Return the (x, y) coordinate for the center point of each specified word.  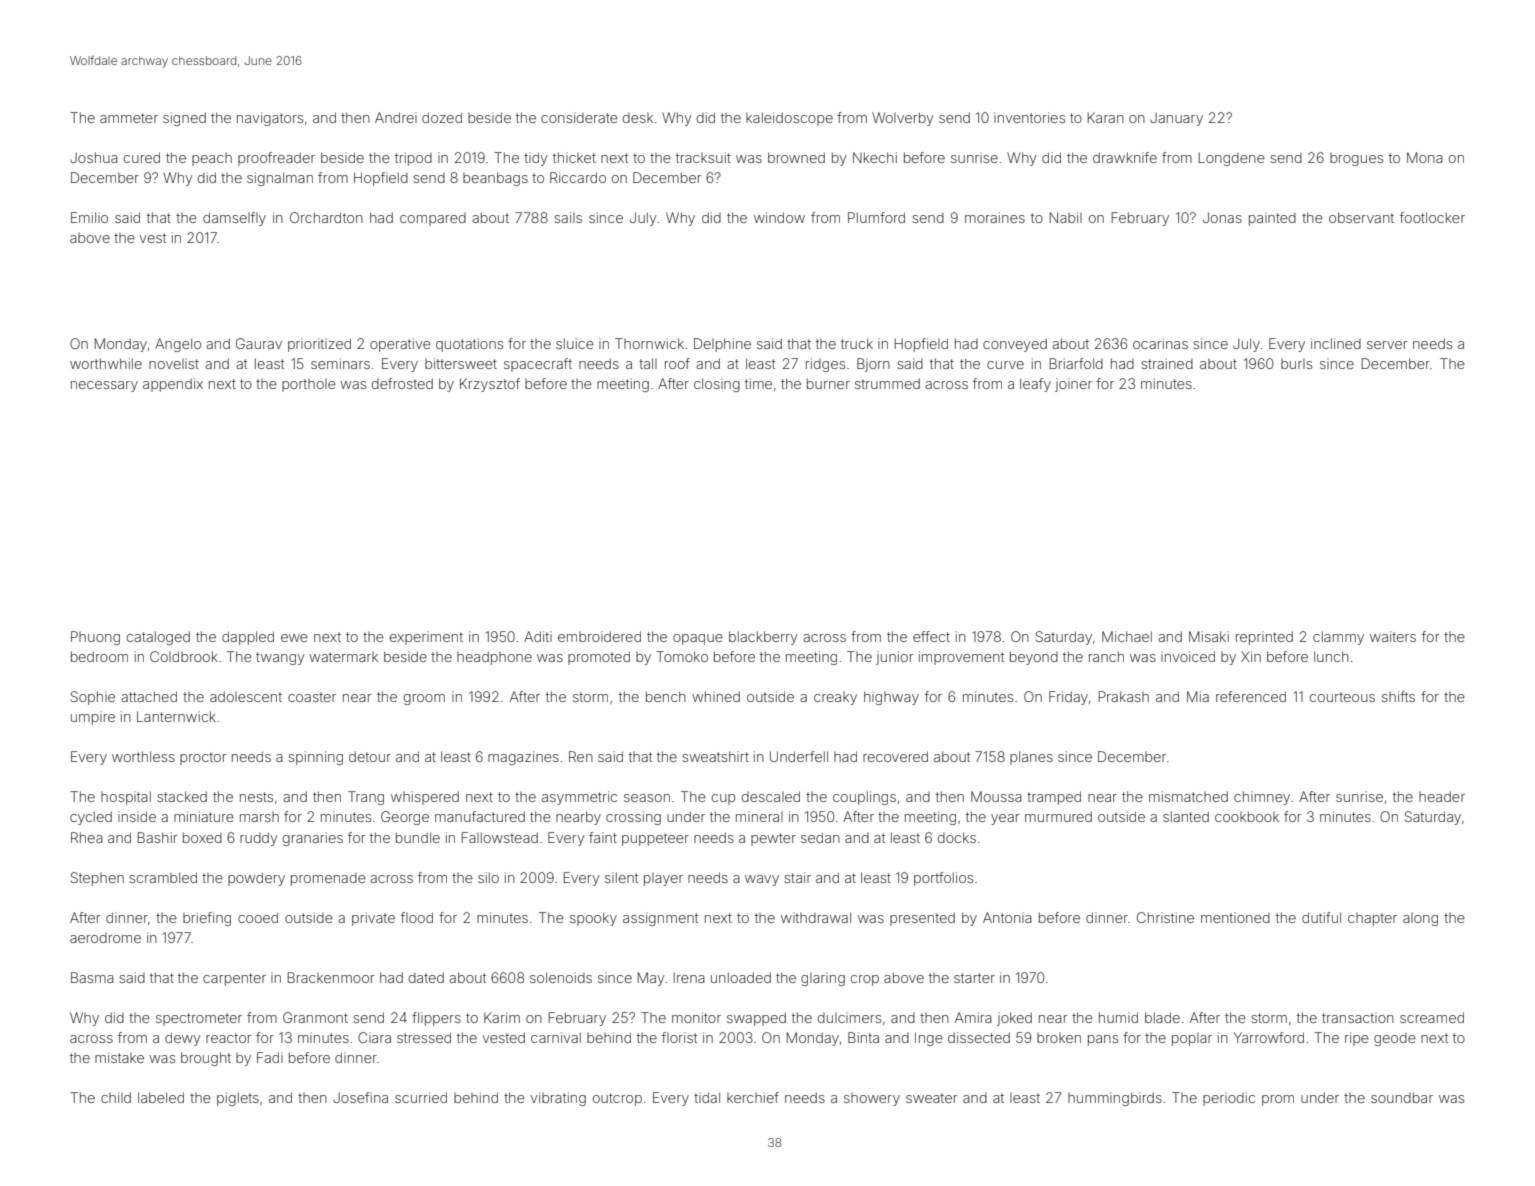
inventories (1029, 117)
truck (857, 343)
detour (370, 756)
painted (1272, 219)
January (1176, 119)
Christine (1165, 917)
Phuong (95, 638)
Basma (92, 977)
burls (1296, 364)
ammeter (129, 118)
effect (931, 636)
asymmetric (579, 798)
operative (400, 345)
